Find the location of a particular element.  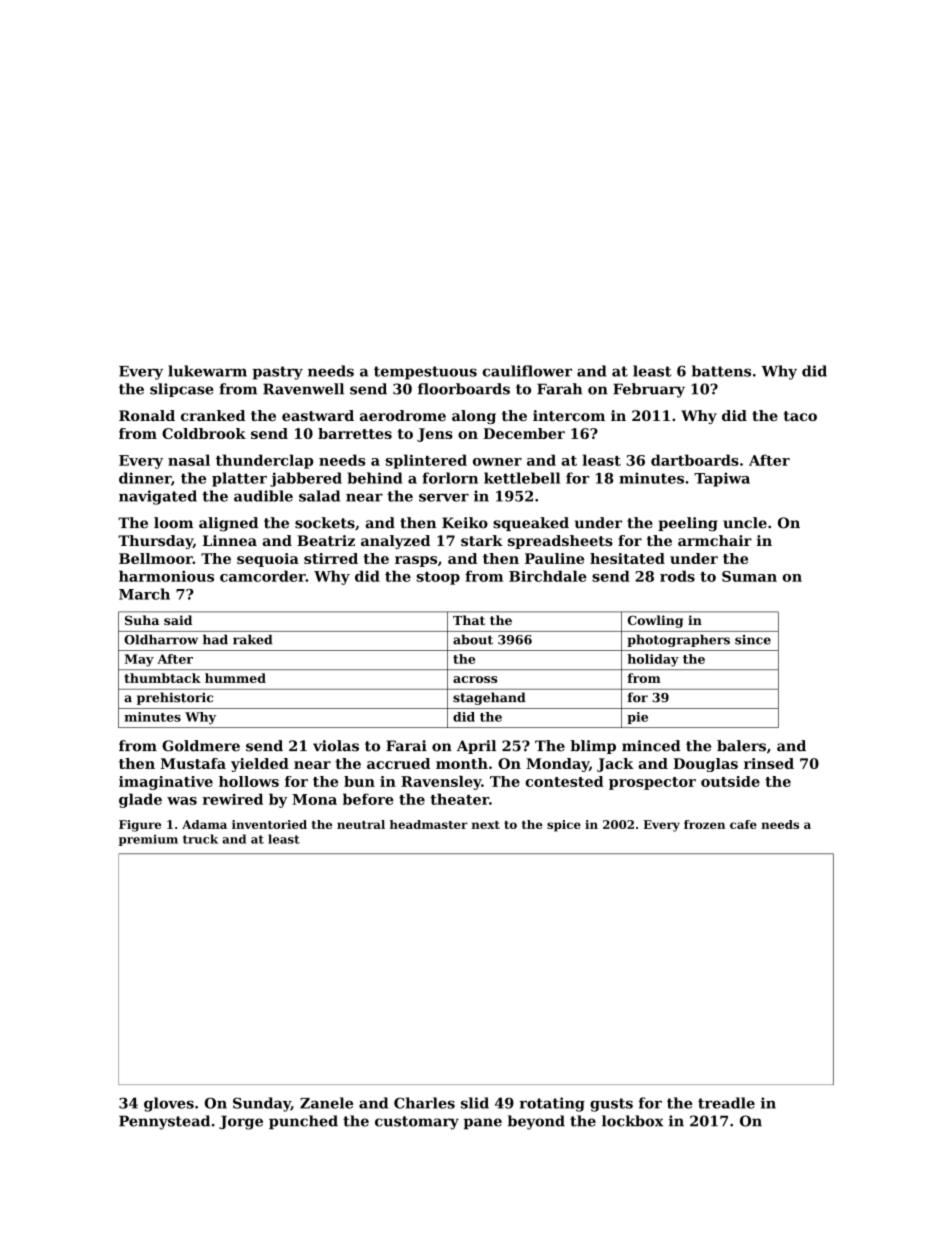

Pennystead is located at coordinates (164, 1122).
